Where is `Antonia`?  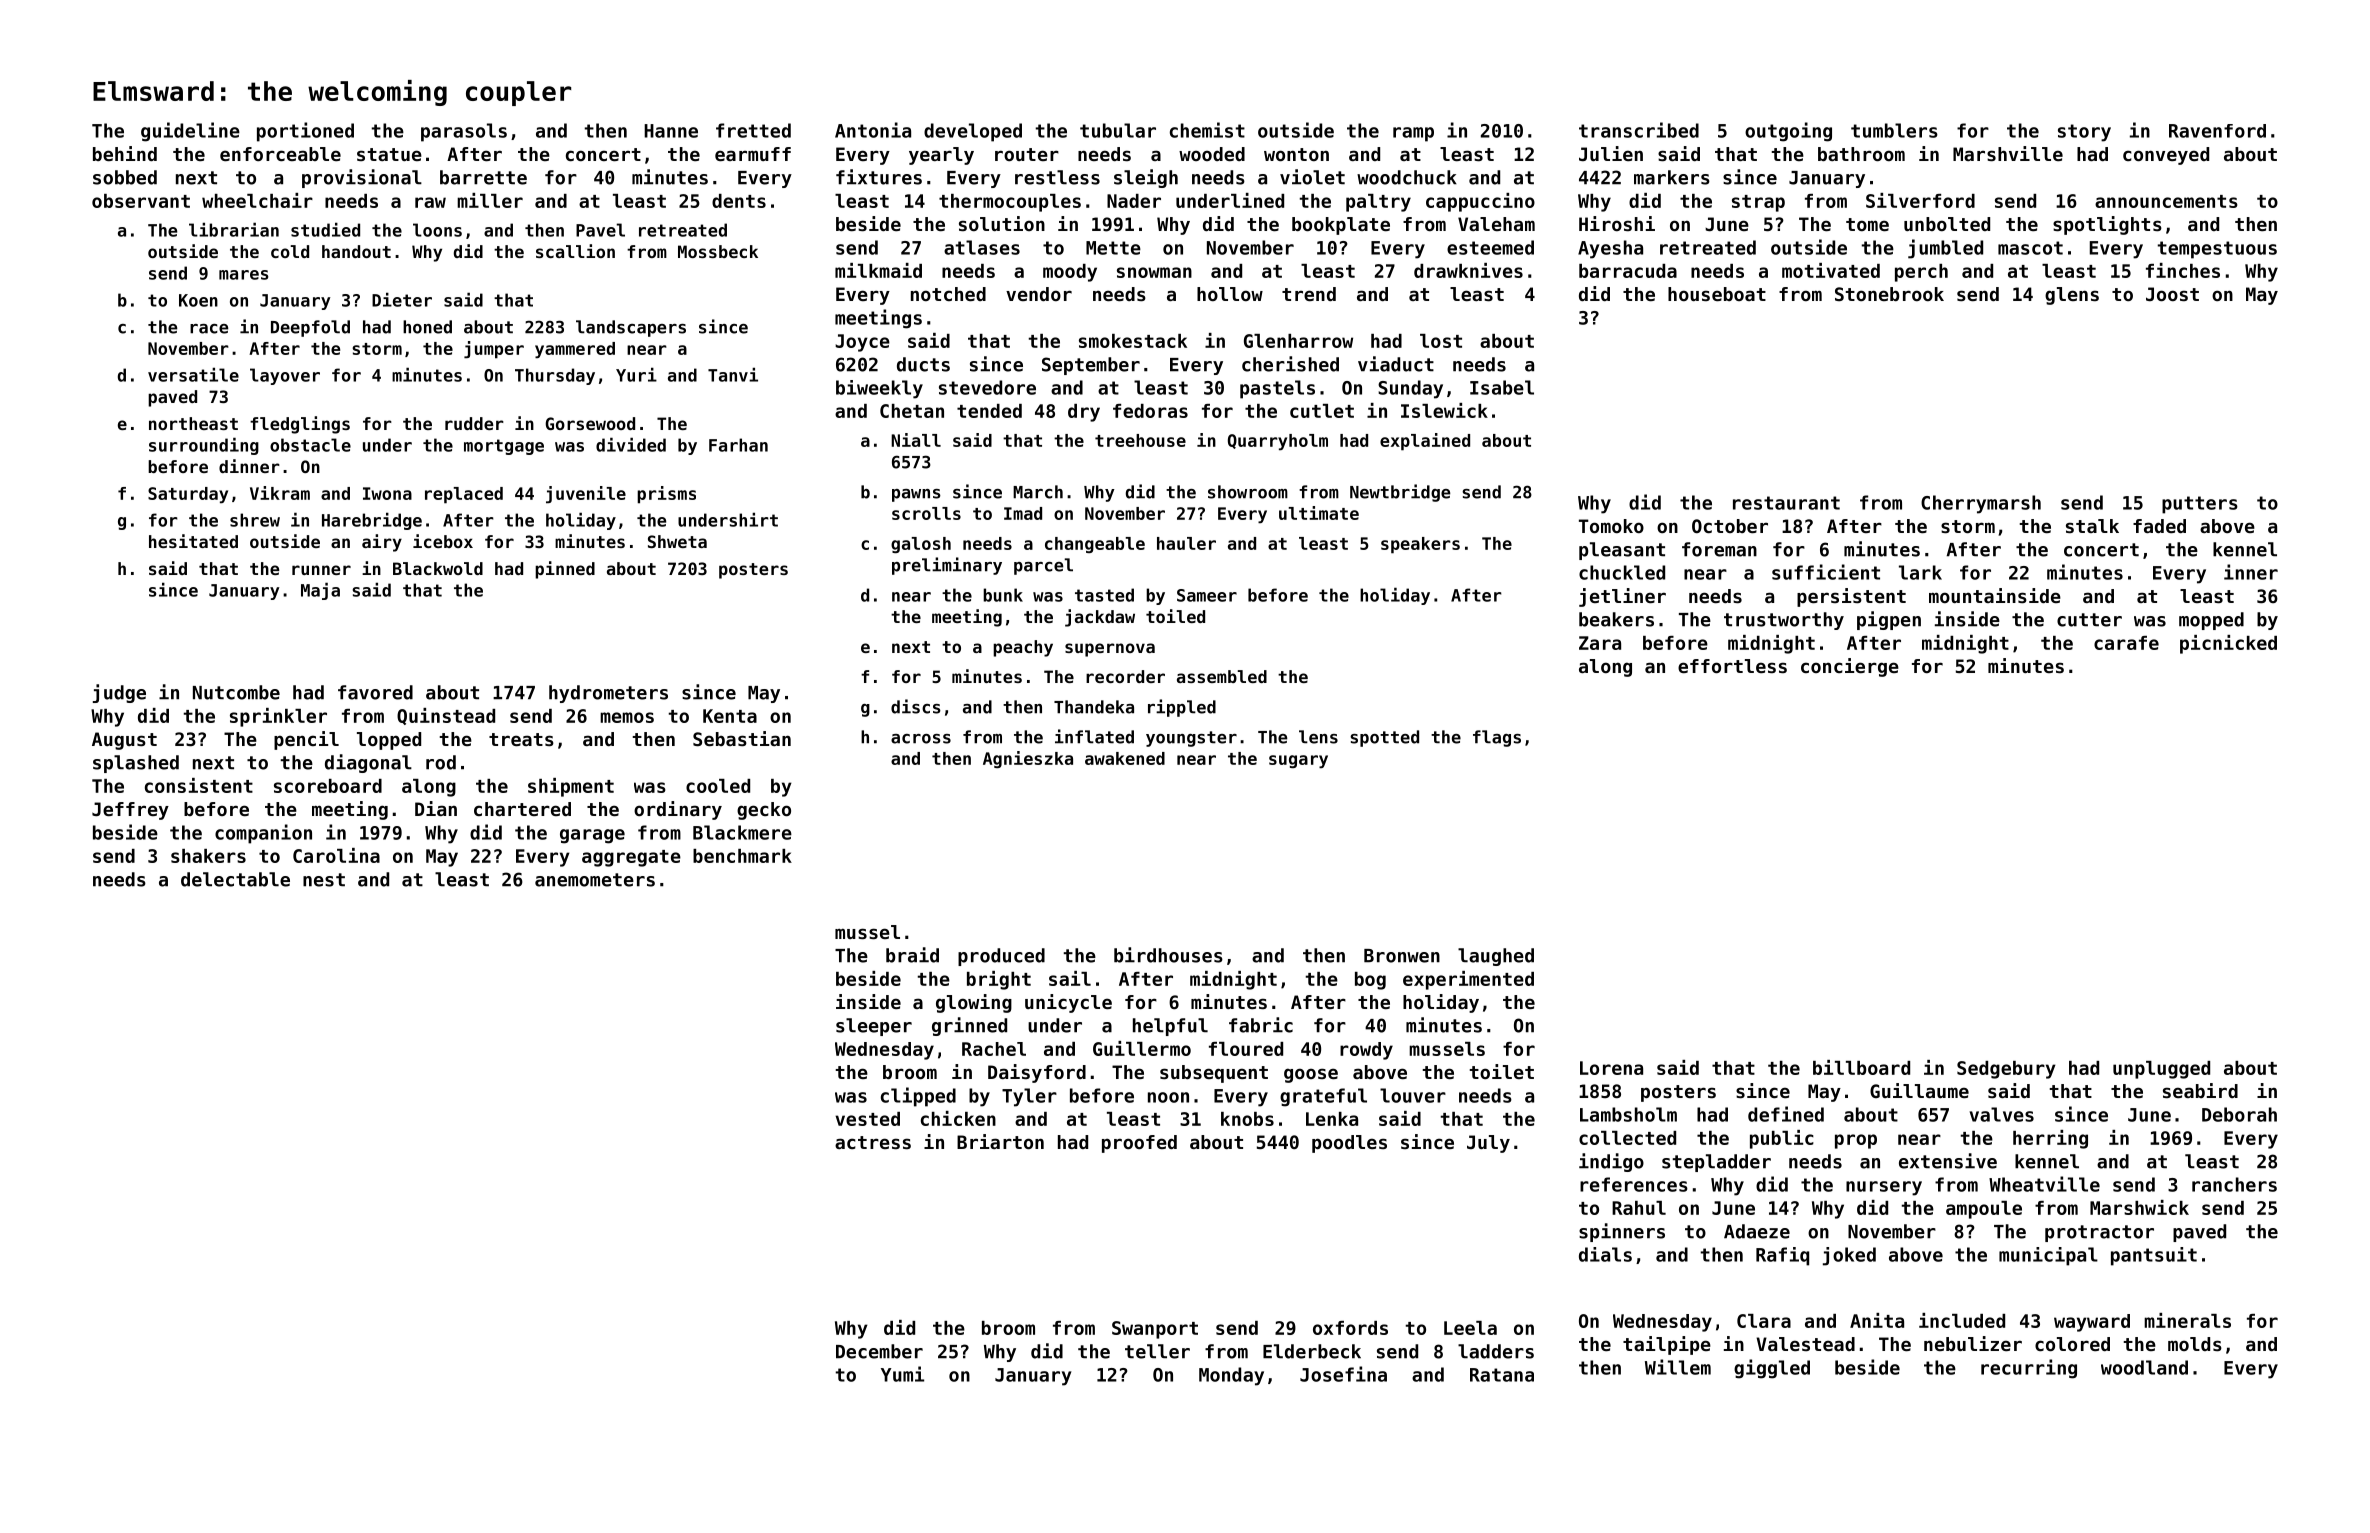 Antonia is located at coordinates (873, 130).
